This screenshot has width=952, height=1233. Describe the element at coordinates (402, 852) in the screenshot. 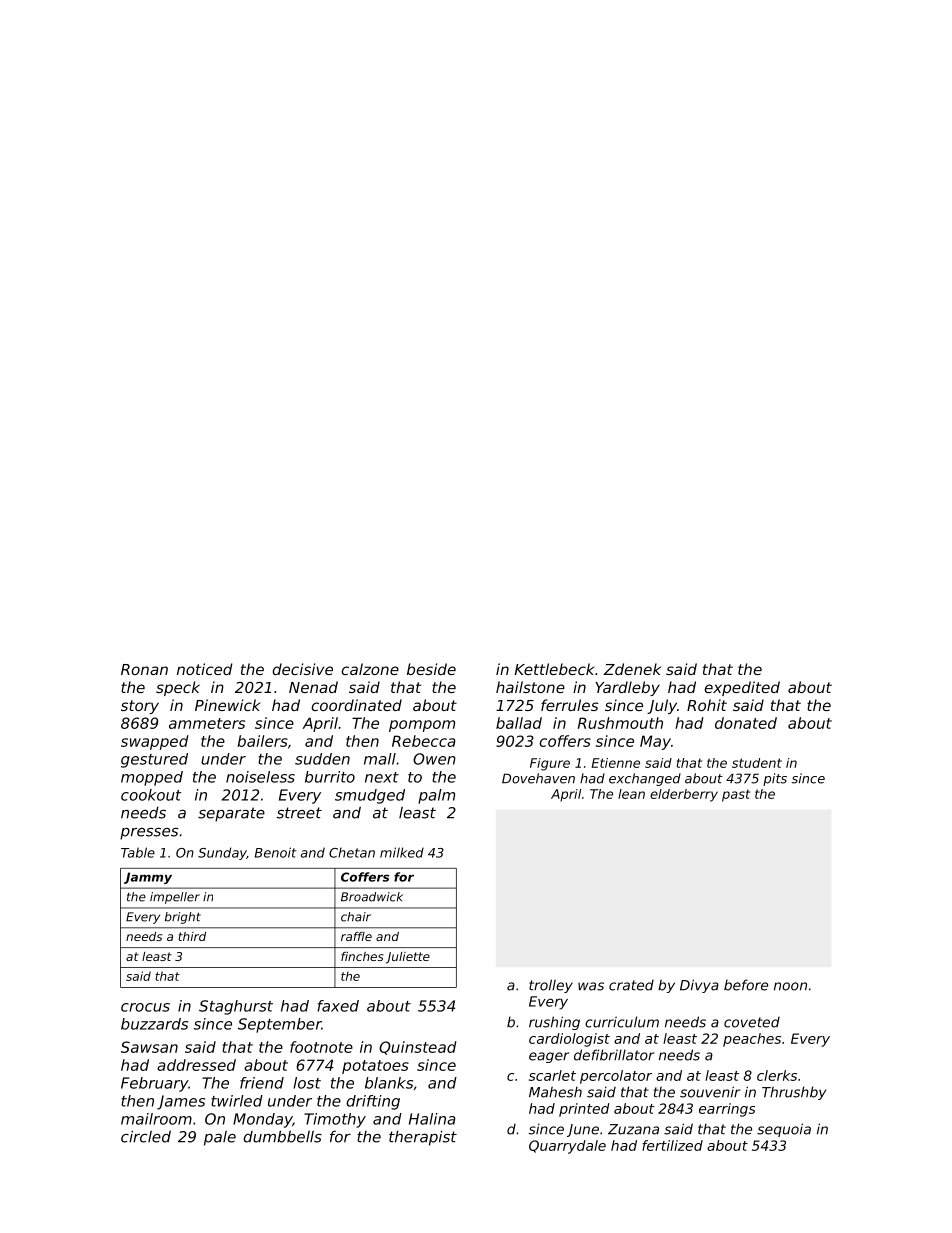

I see `milked` at that location.
